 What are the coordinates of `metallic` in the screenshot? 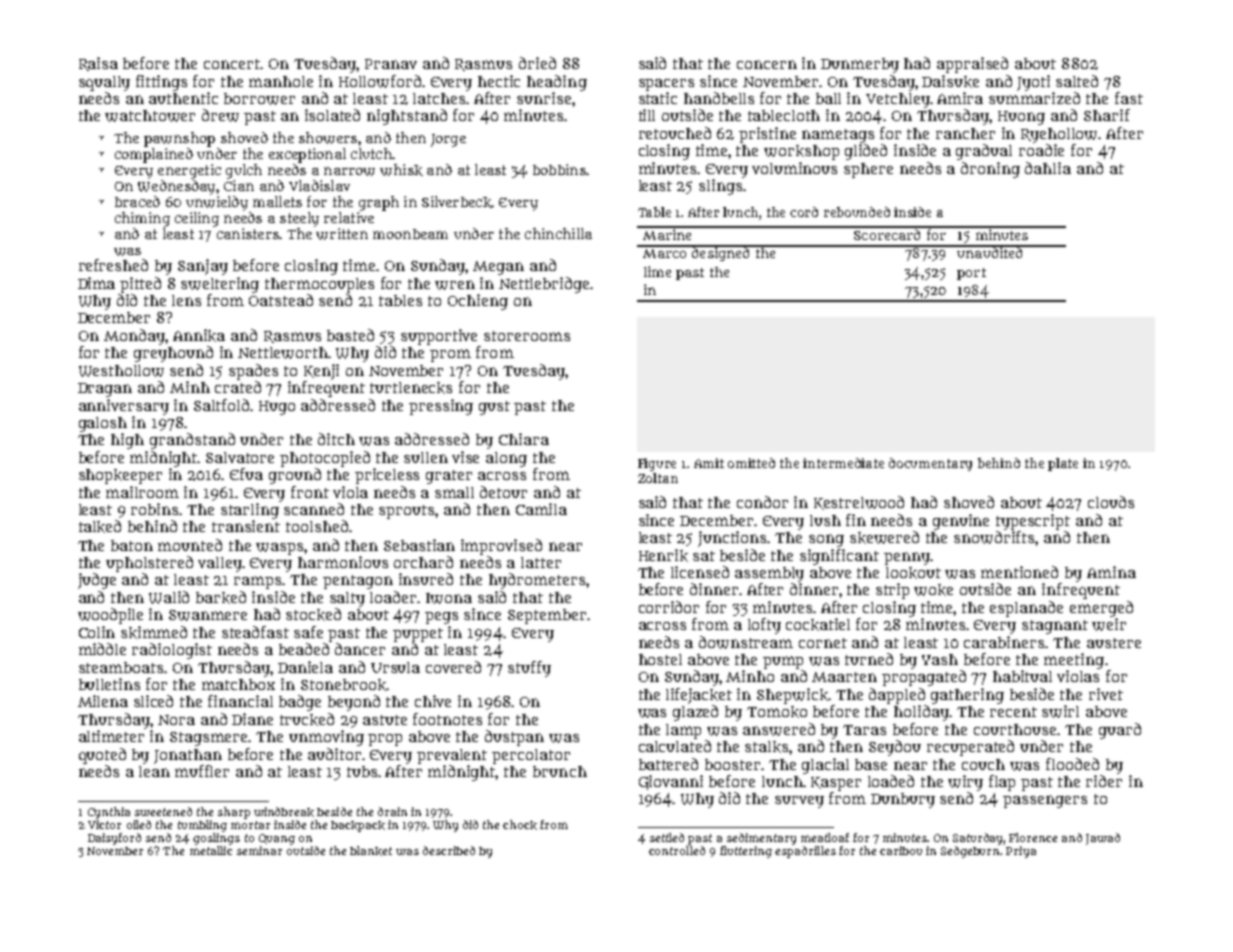 It's located at (211, 850).
